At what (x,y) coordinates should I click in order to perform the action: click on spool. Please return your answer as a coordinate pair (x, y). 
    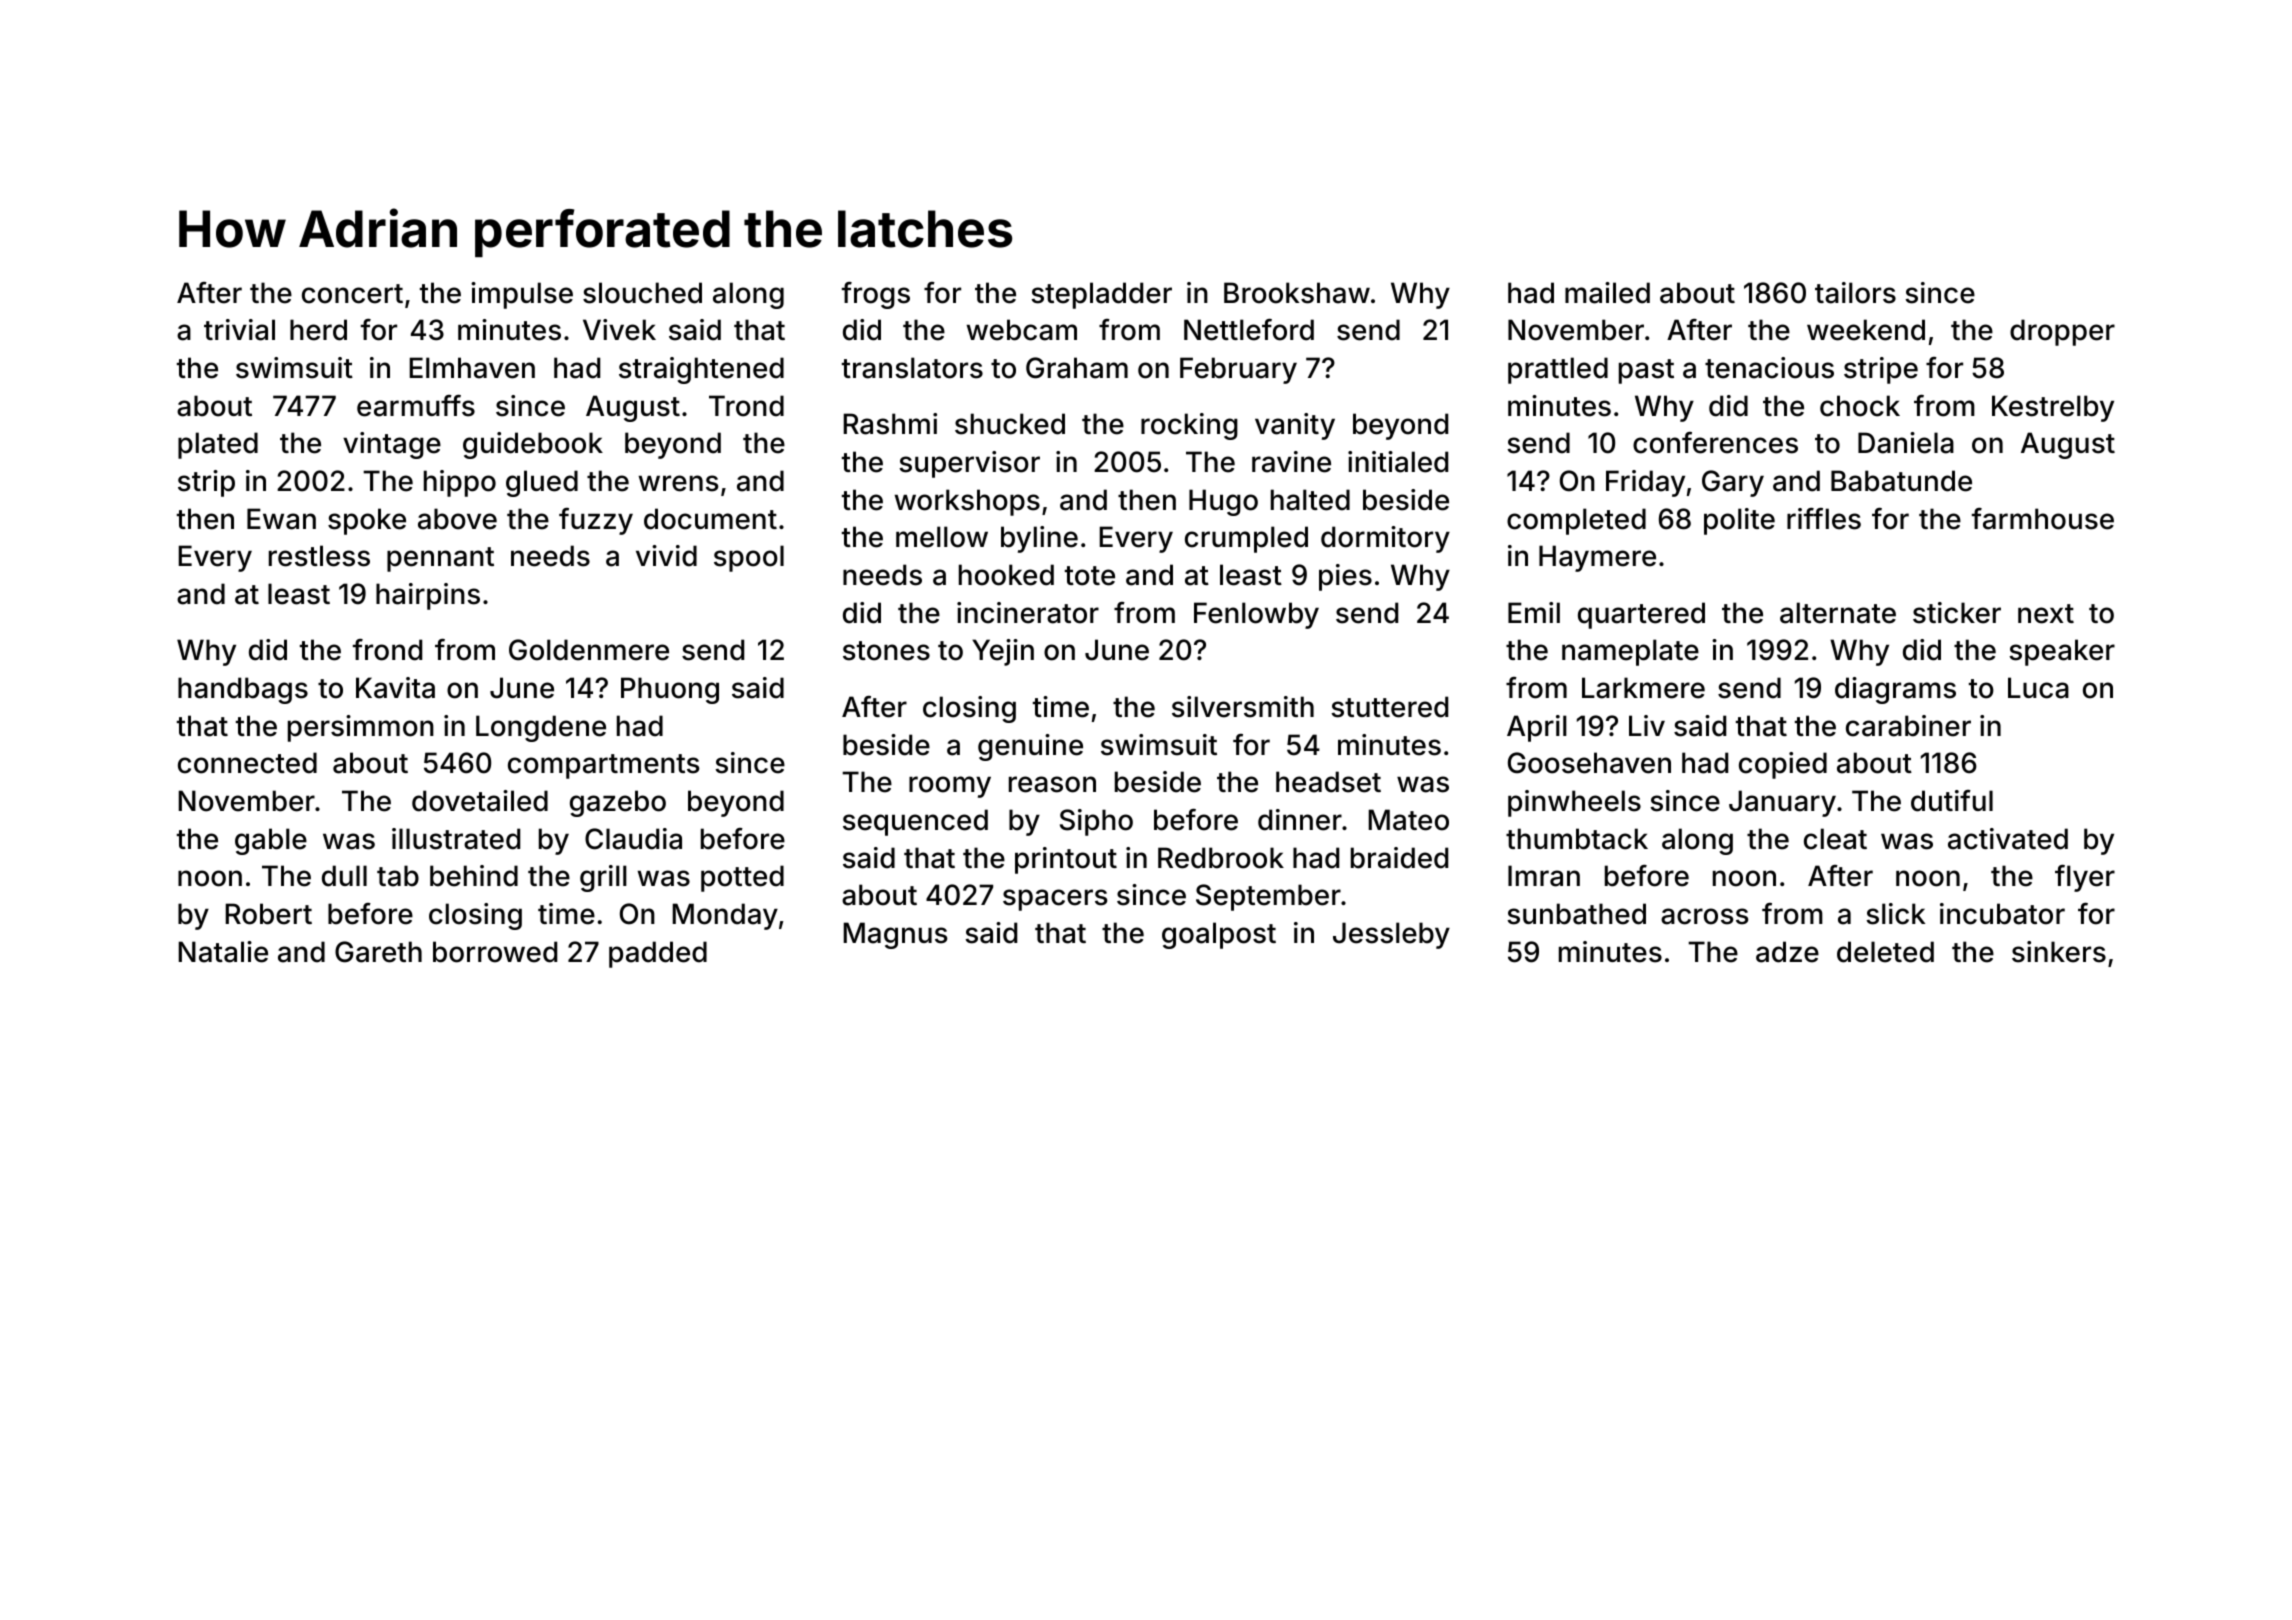
    Looking at the image, I should click on (749, 558).
